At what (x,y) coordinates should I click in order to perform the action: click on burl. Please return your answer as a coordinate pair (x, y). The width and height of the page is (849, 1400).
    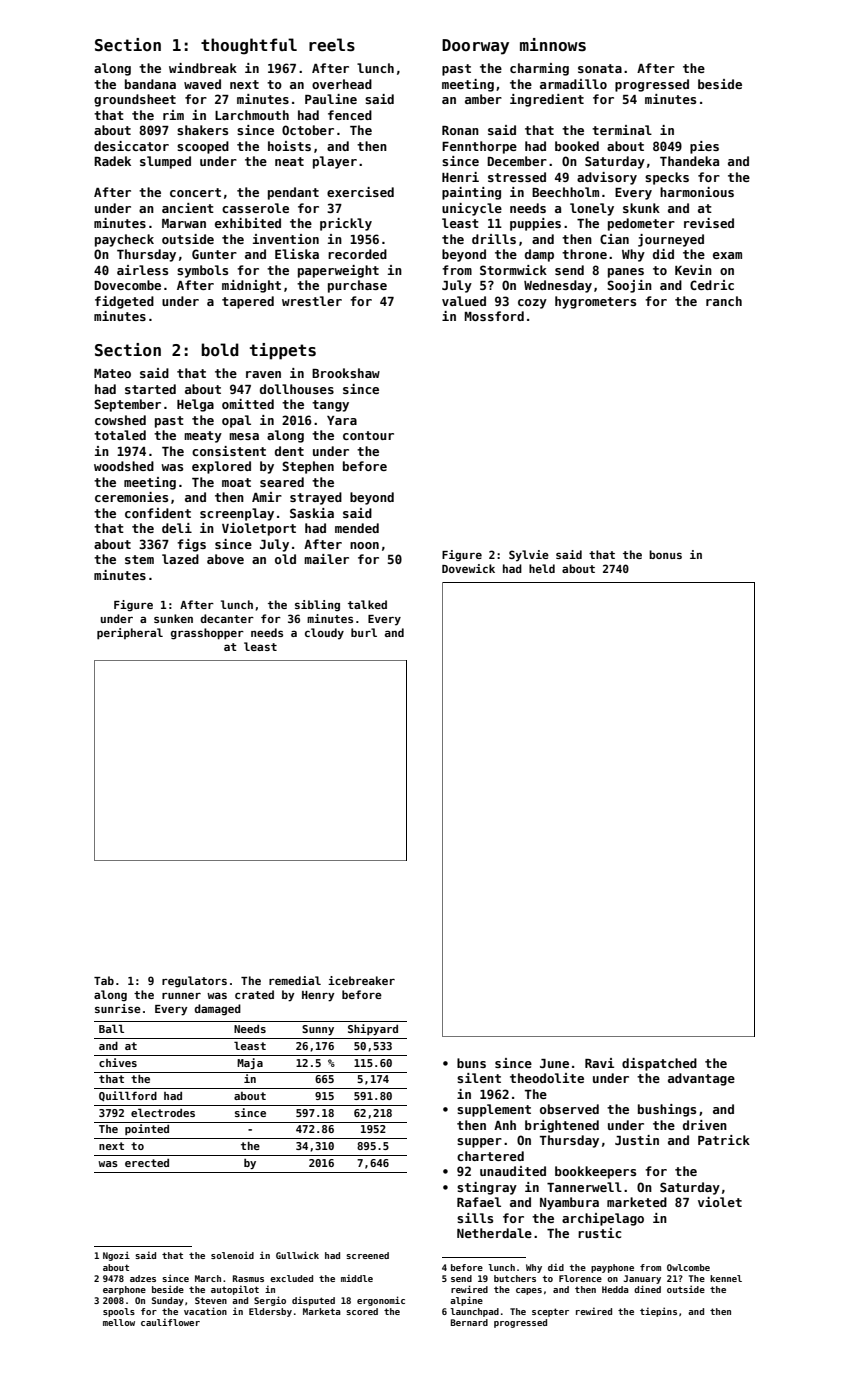
    Looking at the image, I should click on (364, 632).
